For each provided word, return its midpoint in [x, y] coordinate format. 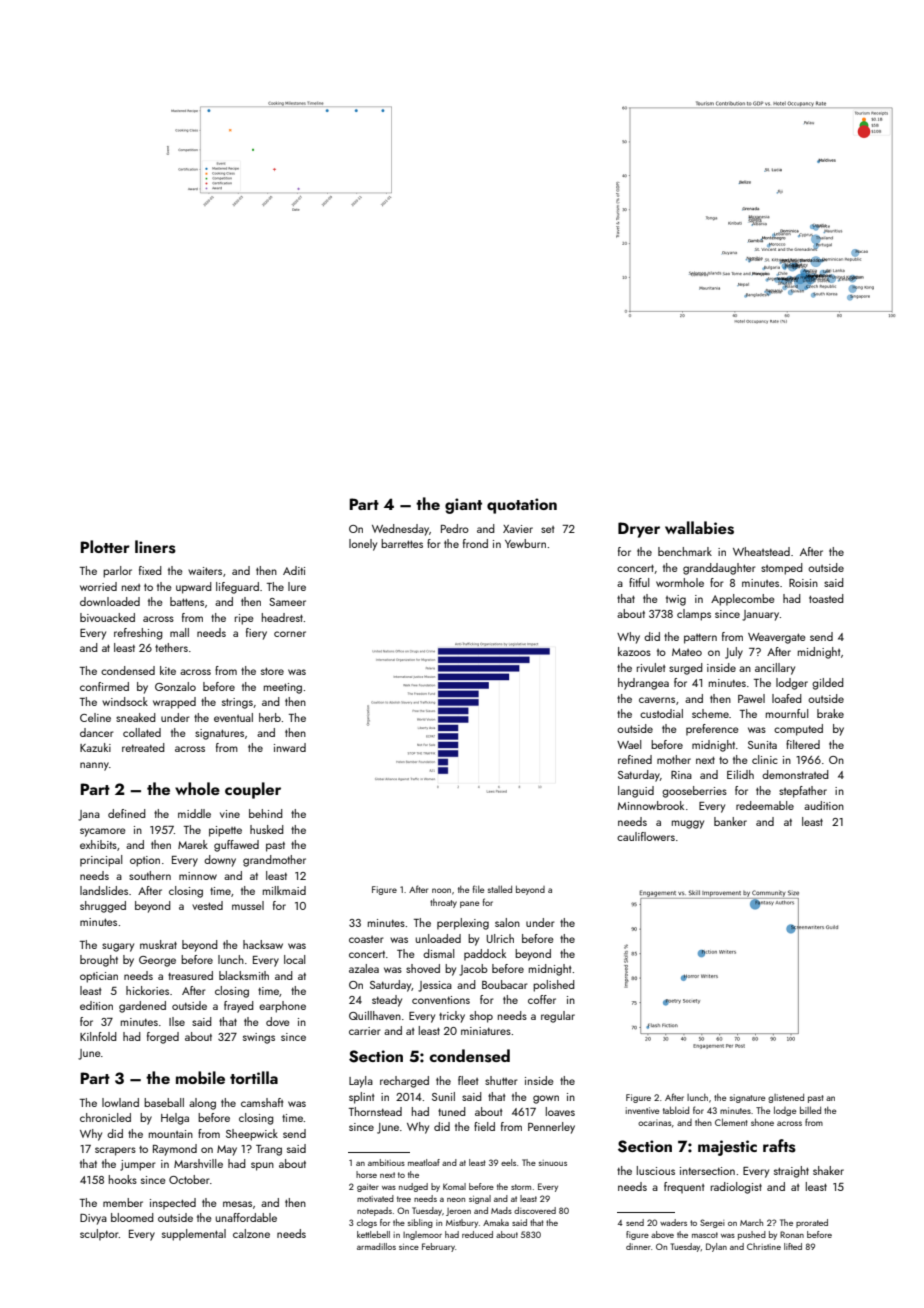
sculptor [99, 1235]
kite [168, 670]
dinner [638, 1246]
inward [290, 747]
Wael [629, 744]
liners [155, 547]
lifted [793, 1246]
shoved [423, 968]
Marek [193, 844]
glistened [786, 1098]
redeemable [765, 805]
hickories [147, 990]
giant [463, 506]
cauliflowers [646, 836]
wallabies [699, 528]
